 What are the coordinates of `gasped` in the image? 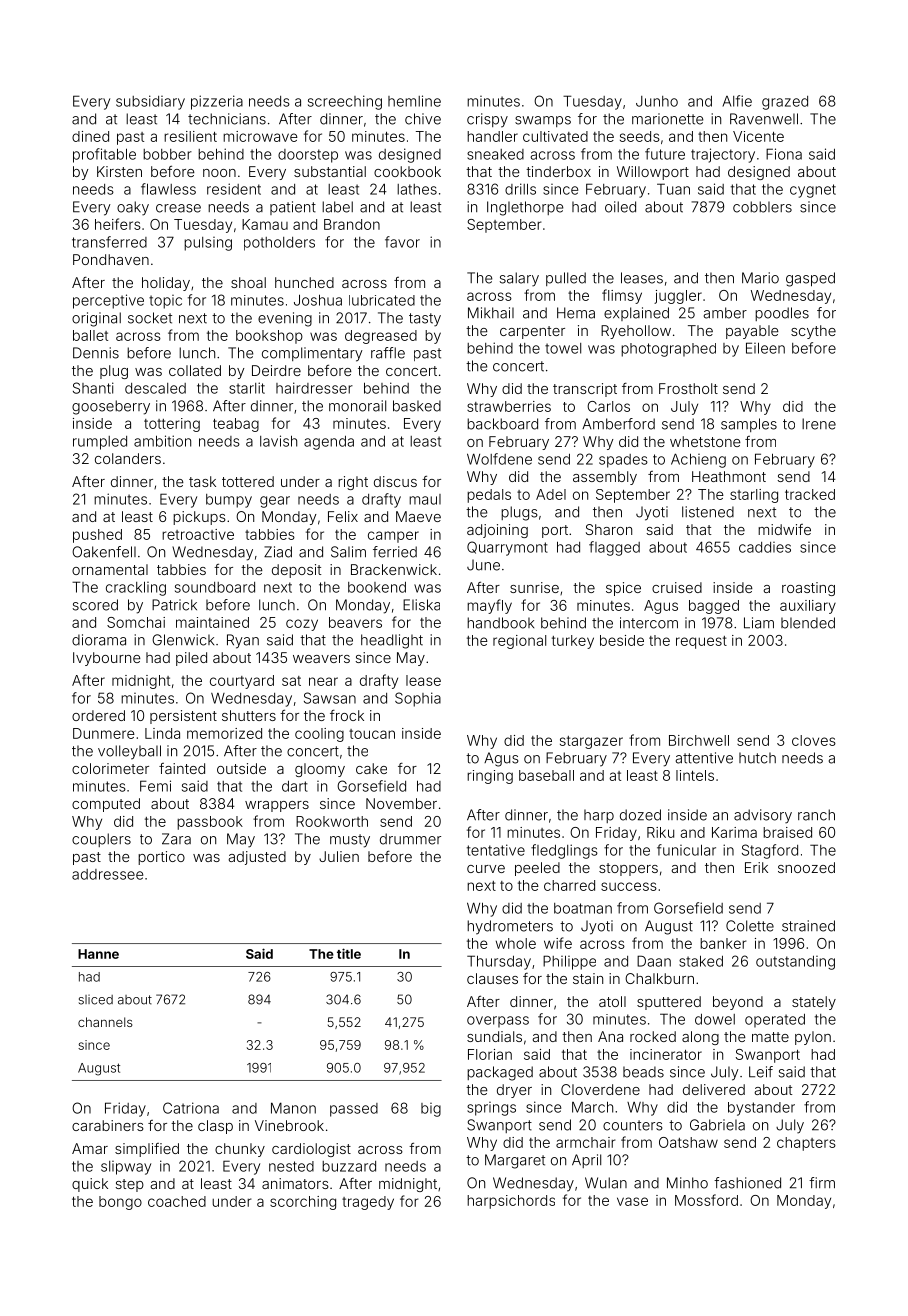 It's located at (810, 279).
